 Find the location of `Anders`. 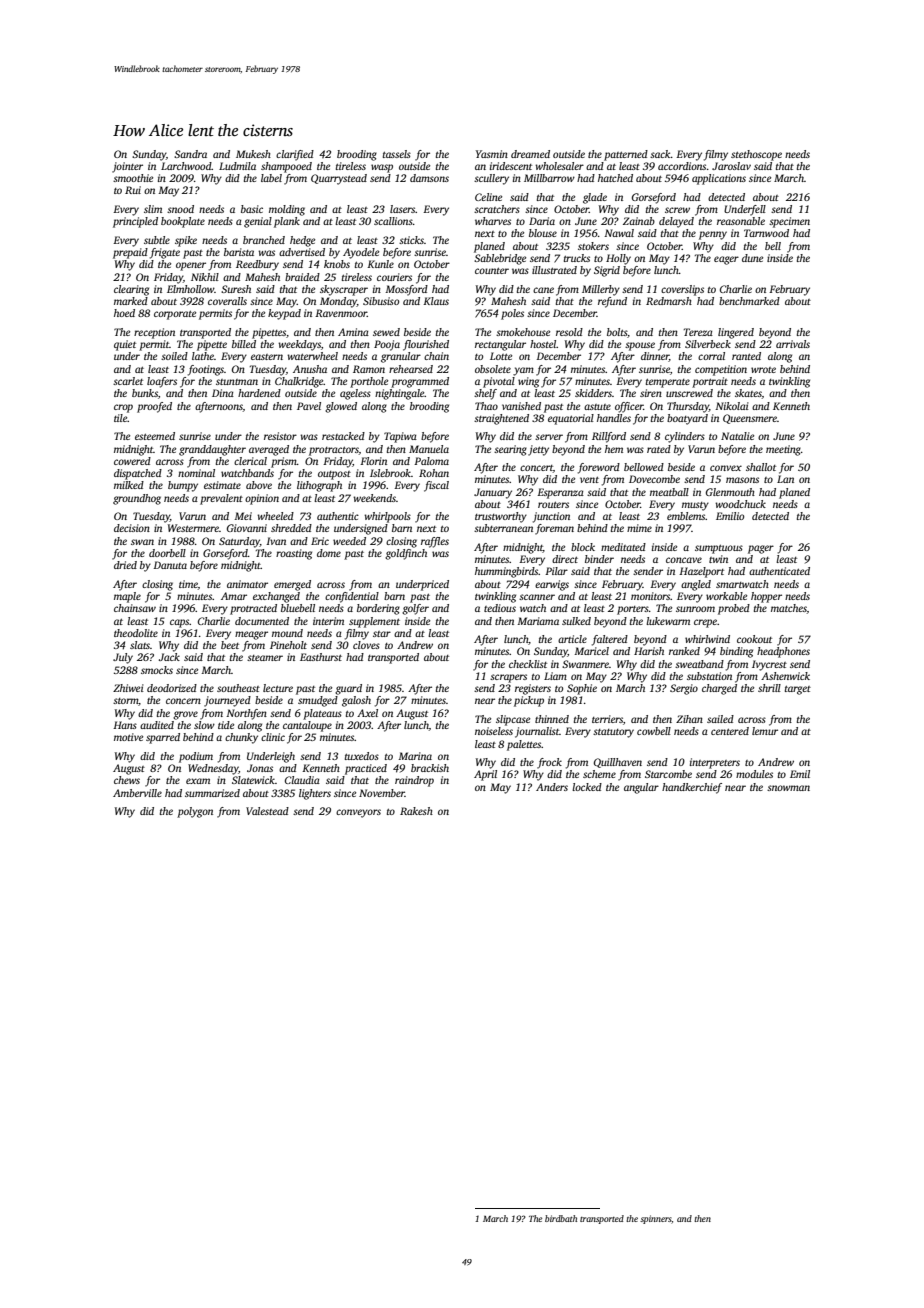

Anders is located at coordinates (552, 787).
